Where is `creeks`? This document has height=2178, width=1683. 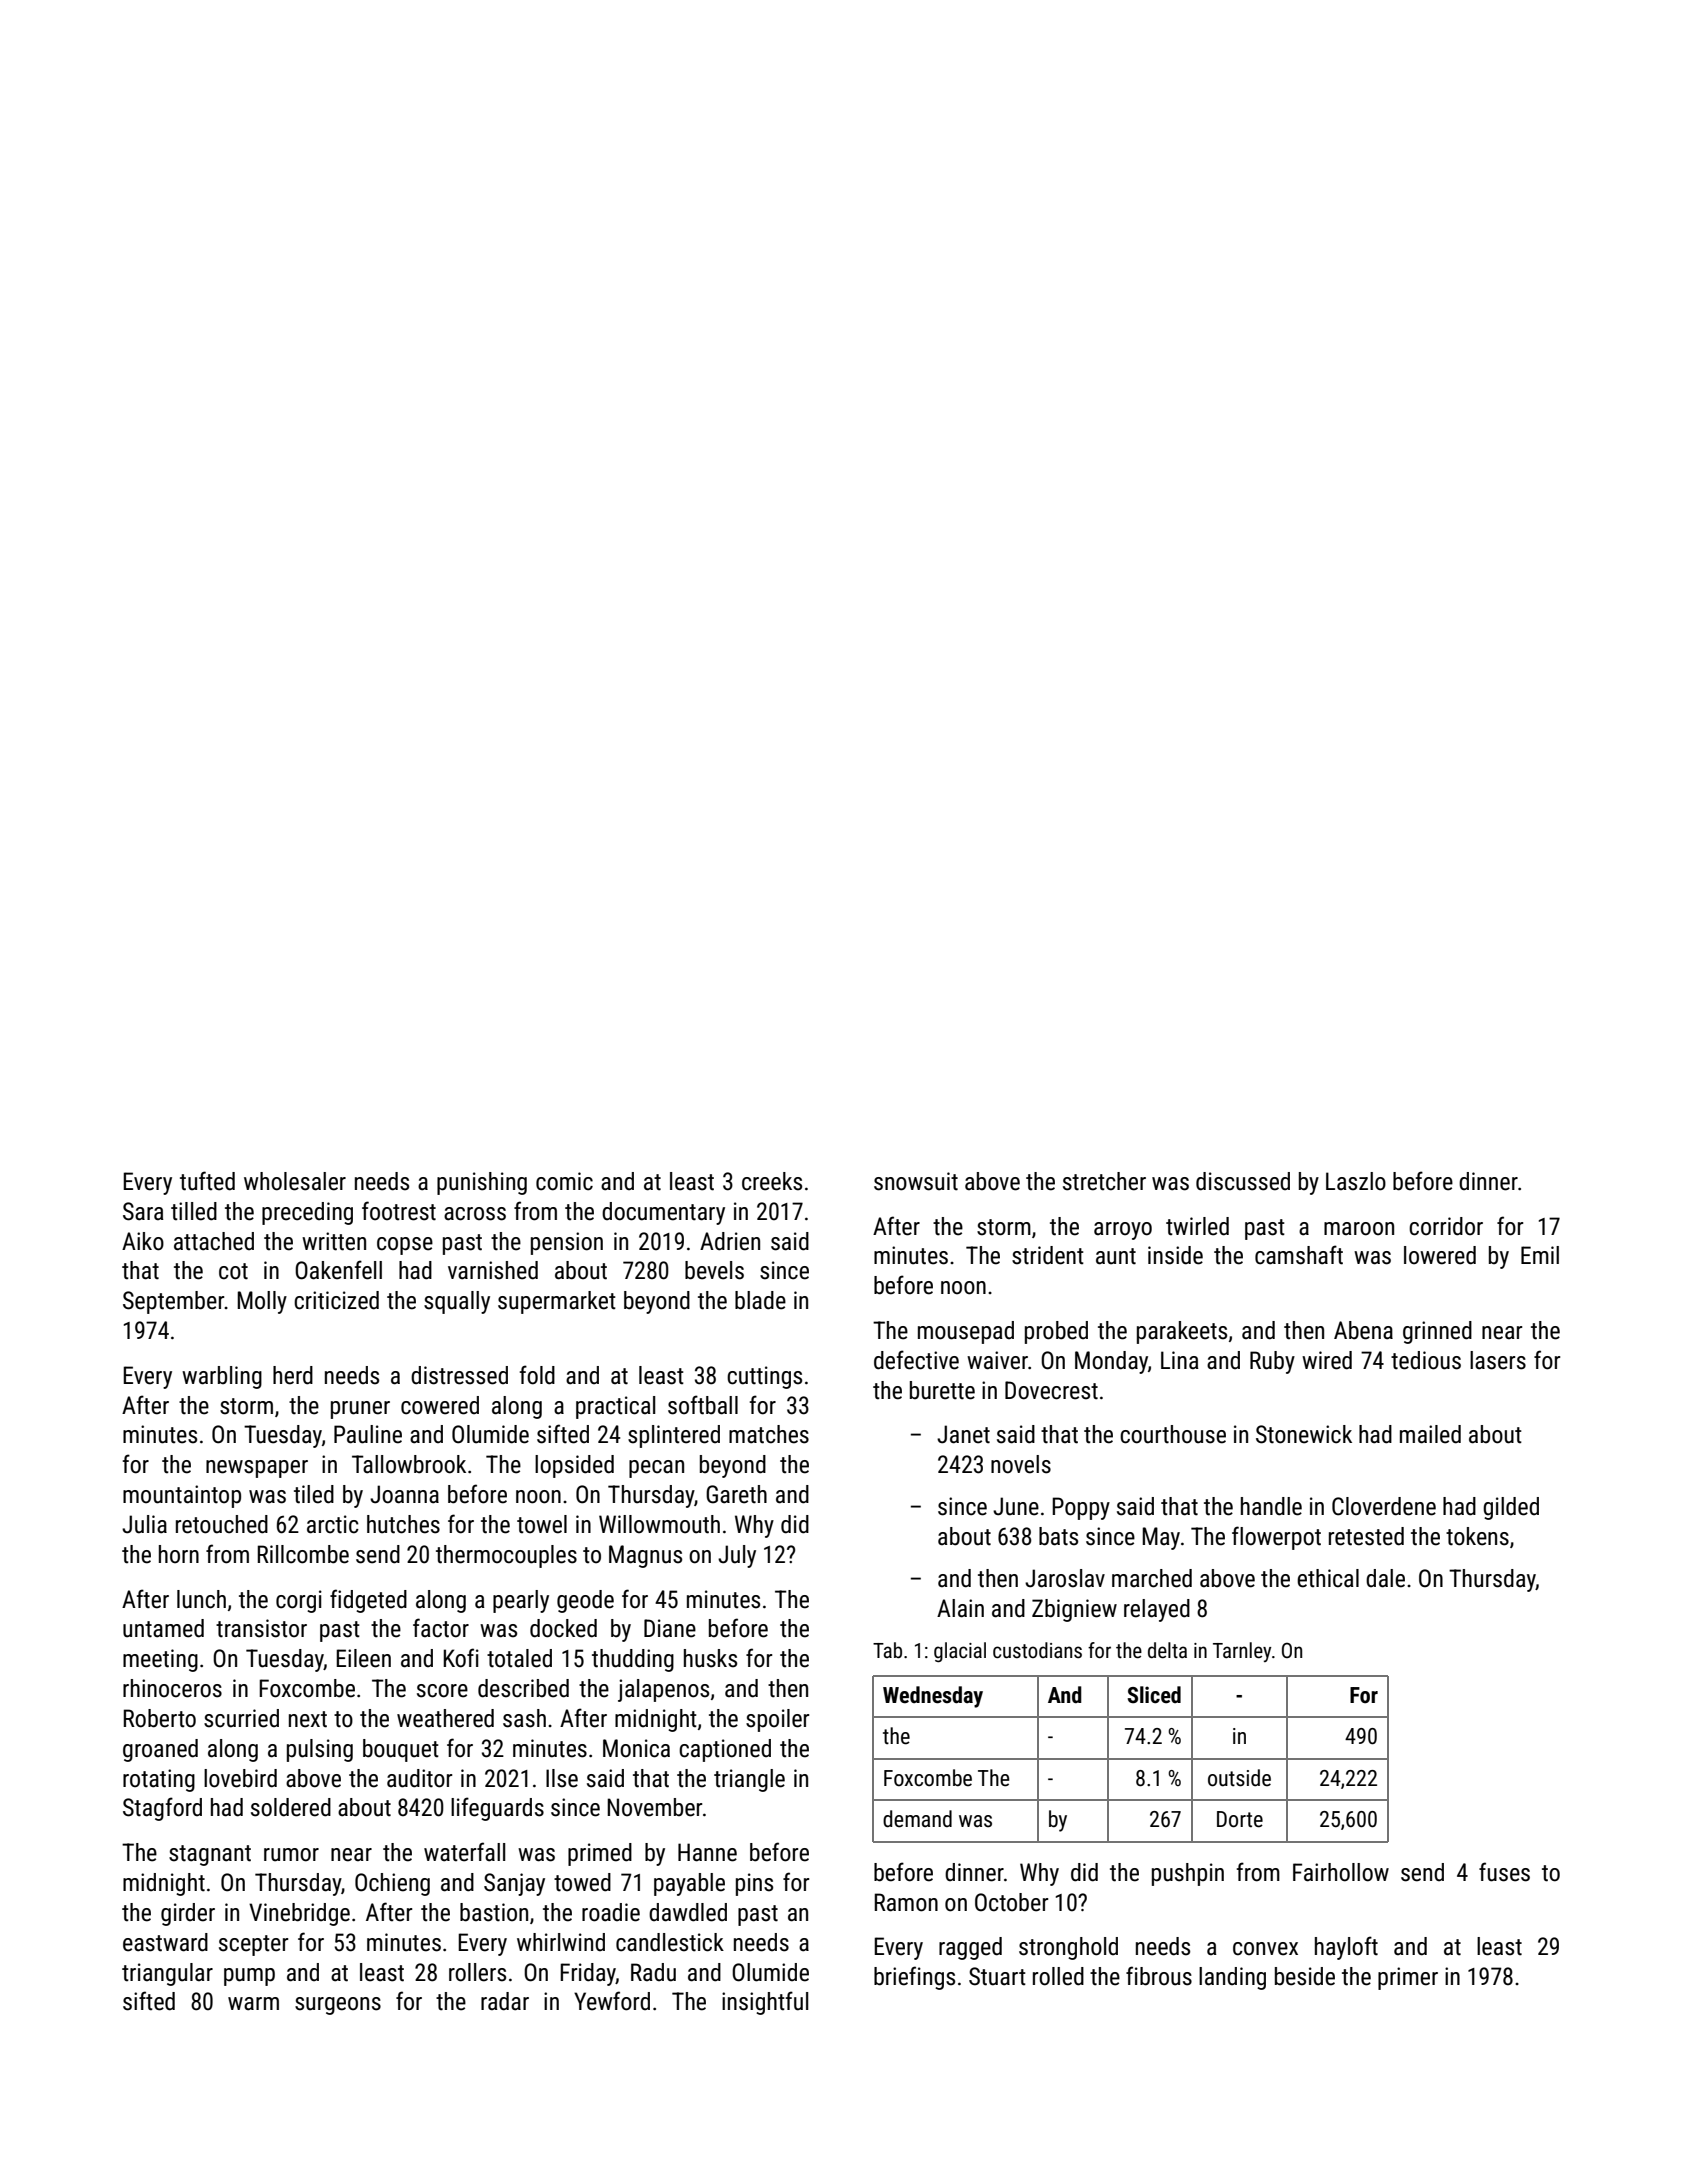
creeks is located at coordinates (772, 1181).
